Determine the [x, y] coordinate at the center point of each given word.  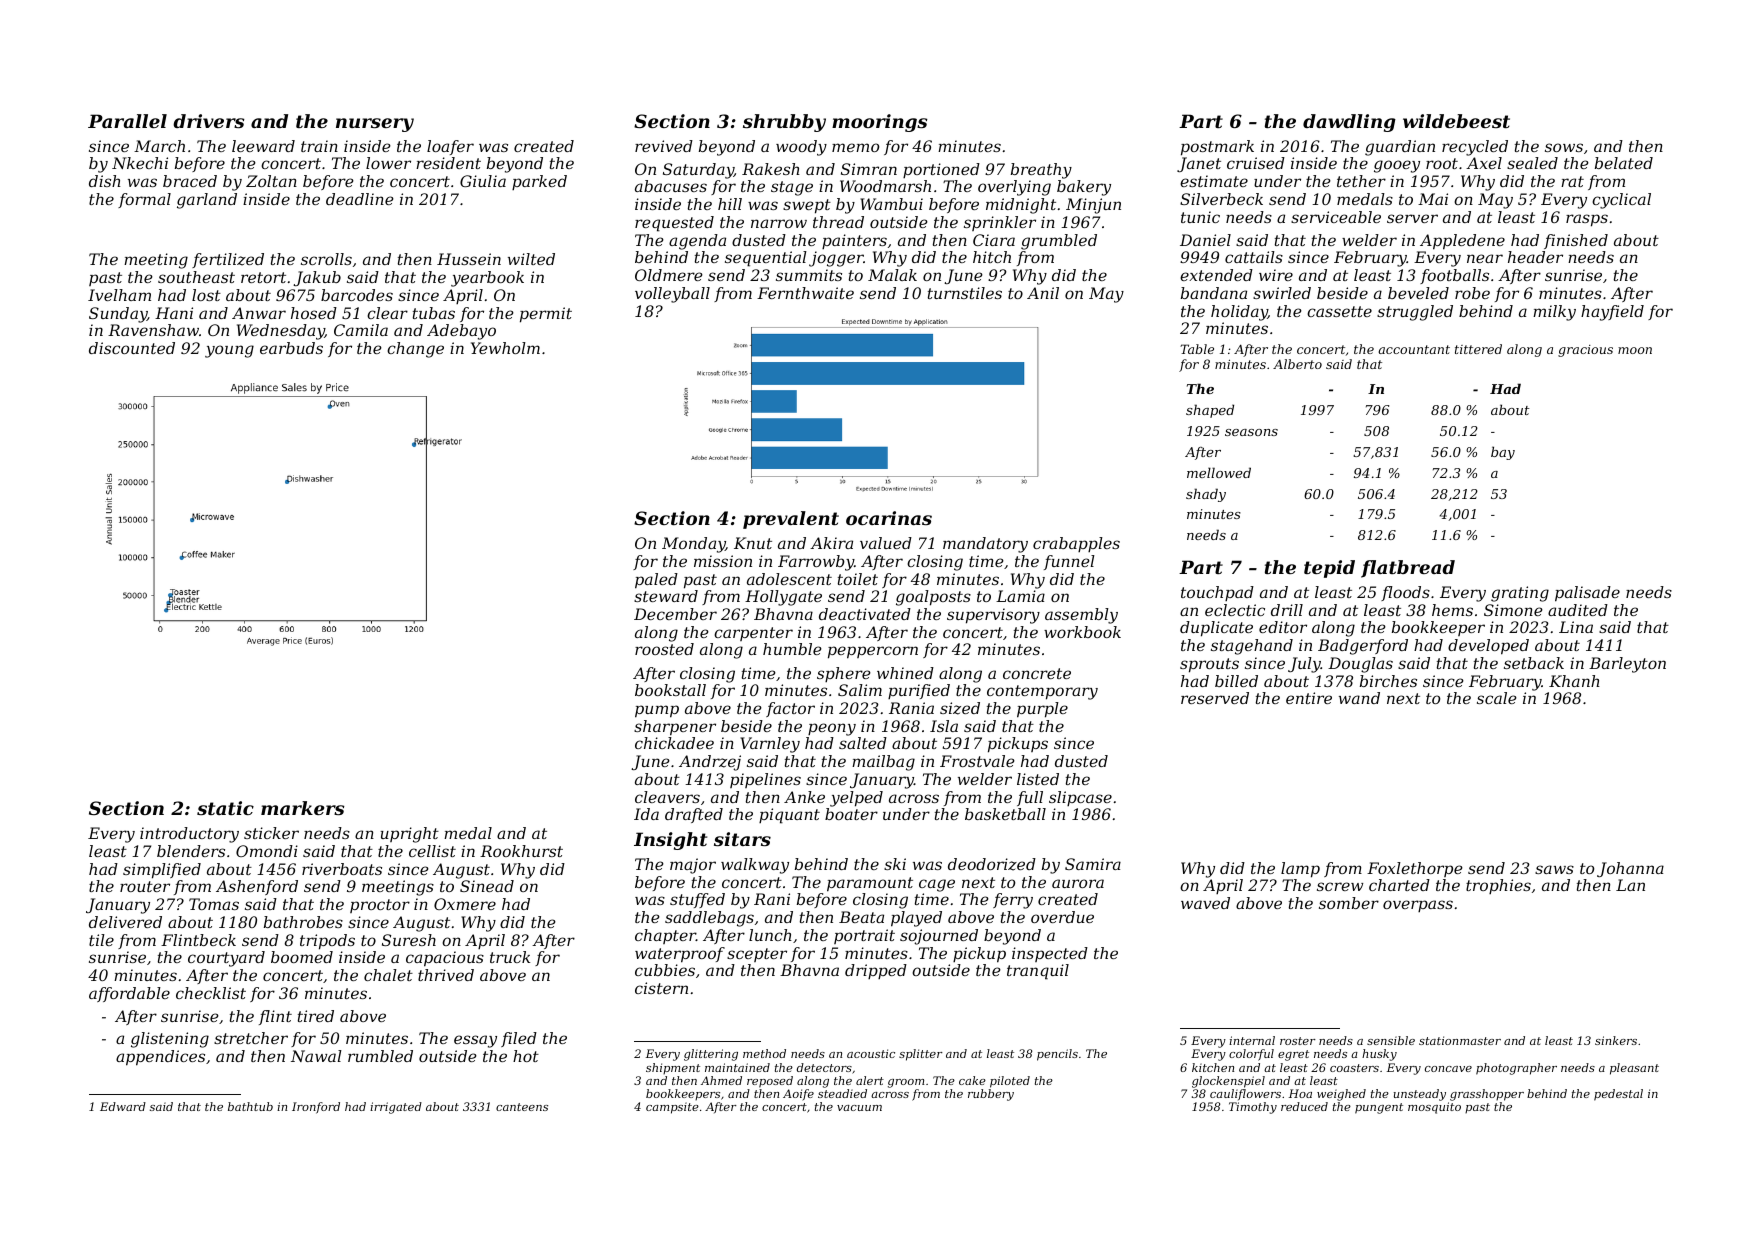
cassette [1339, 311]
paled [656, 581]
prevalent [791, 520]
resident [448, 163]
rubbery [991, 1095]
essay [475, 1041]
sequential [766, 259]
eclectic [1235, 610]
